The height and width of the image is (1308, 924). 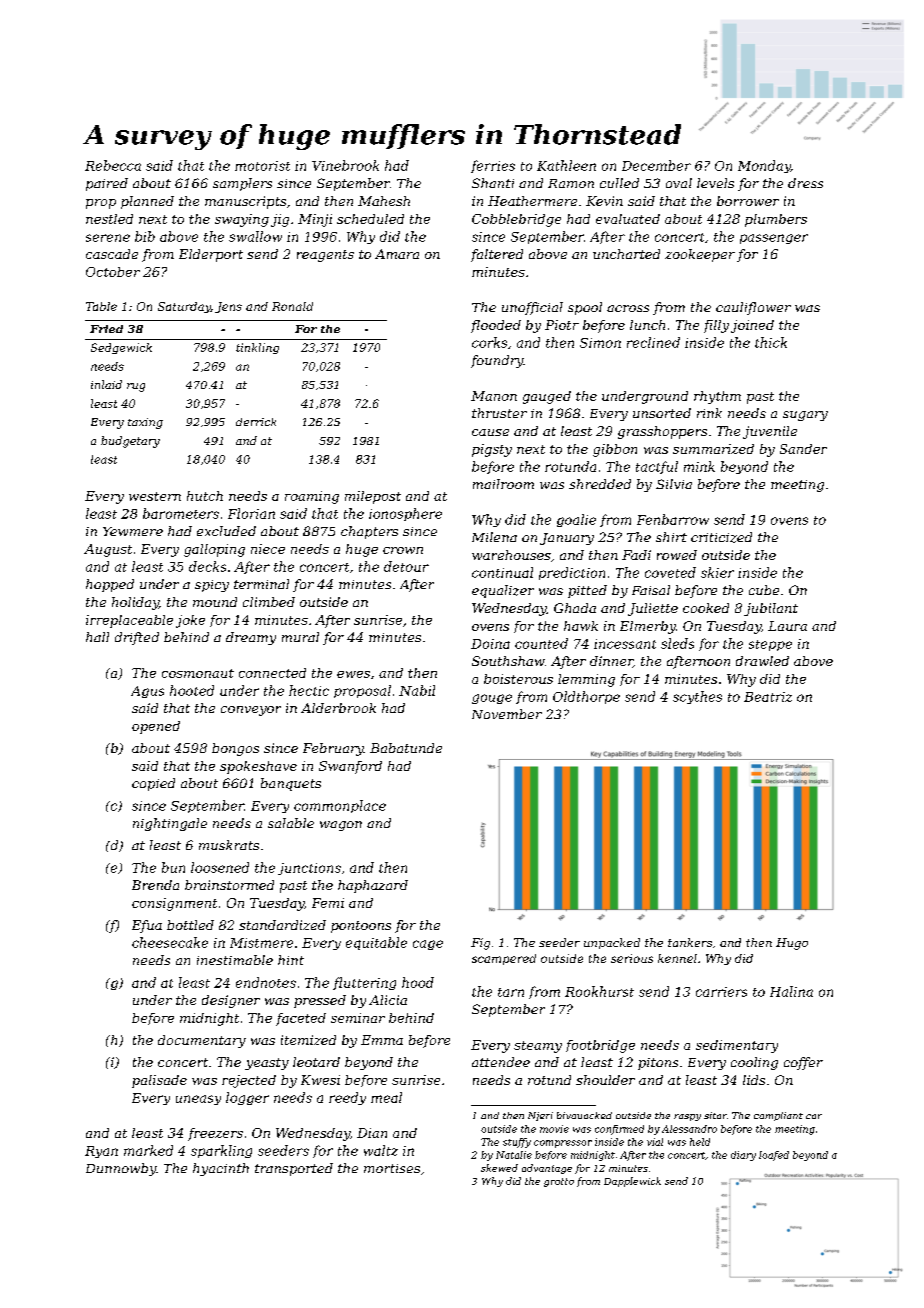 I want to click on Njeri, so click(x=540, y=1116).
